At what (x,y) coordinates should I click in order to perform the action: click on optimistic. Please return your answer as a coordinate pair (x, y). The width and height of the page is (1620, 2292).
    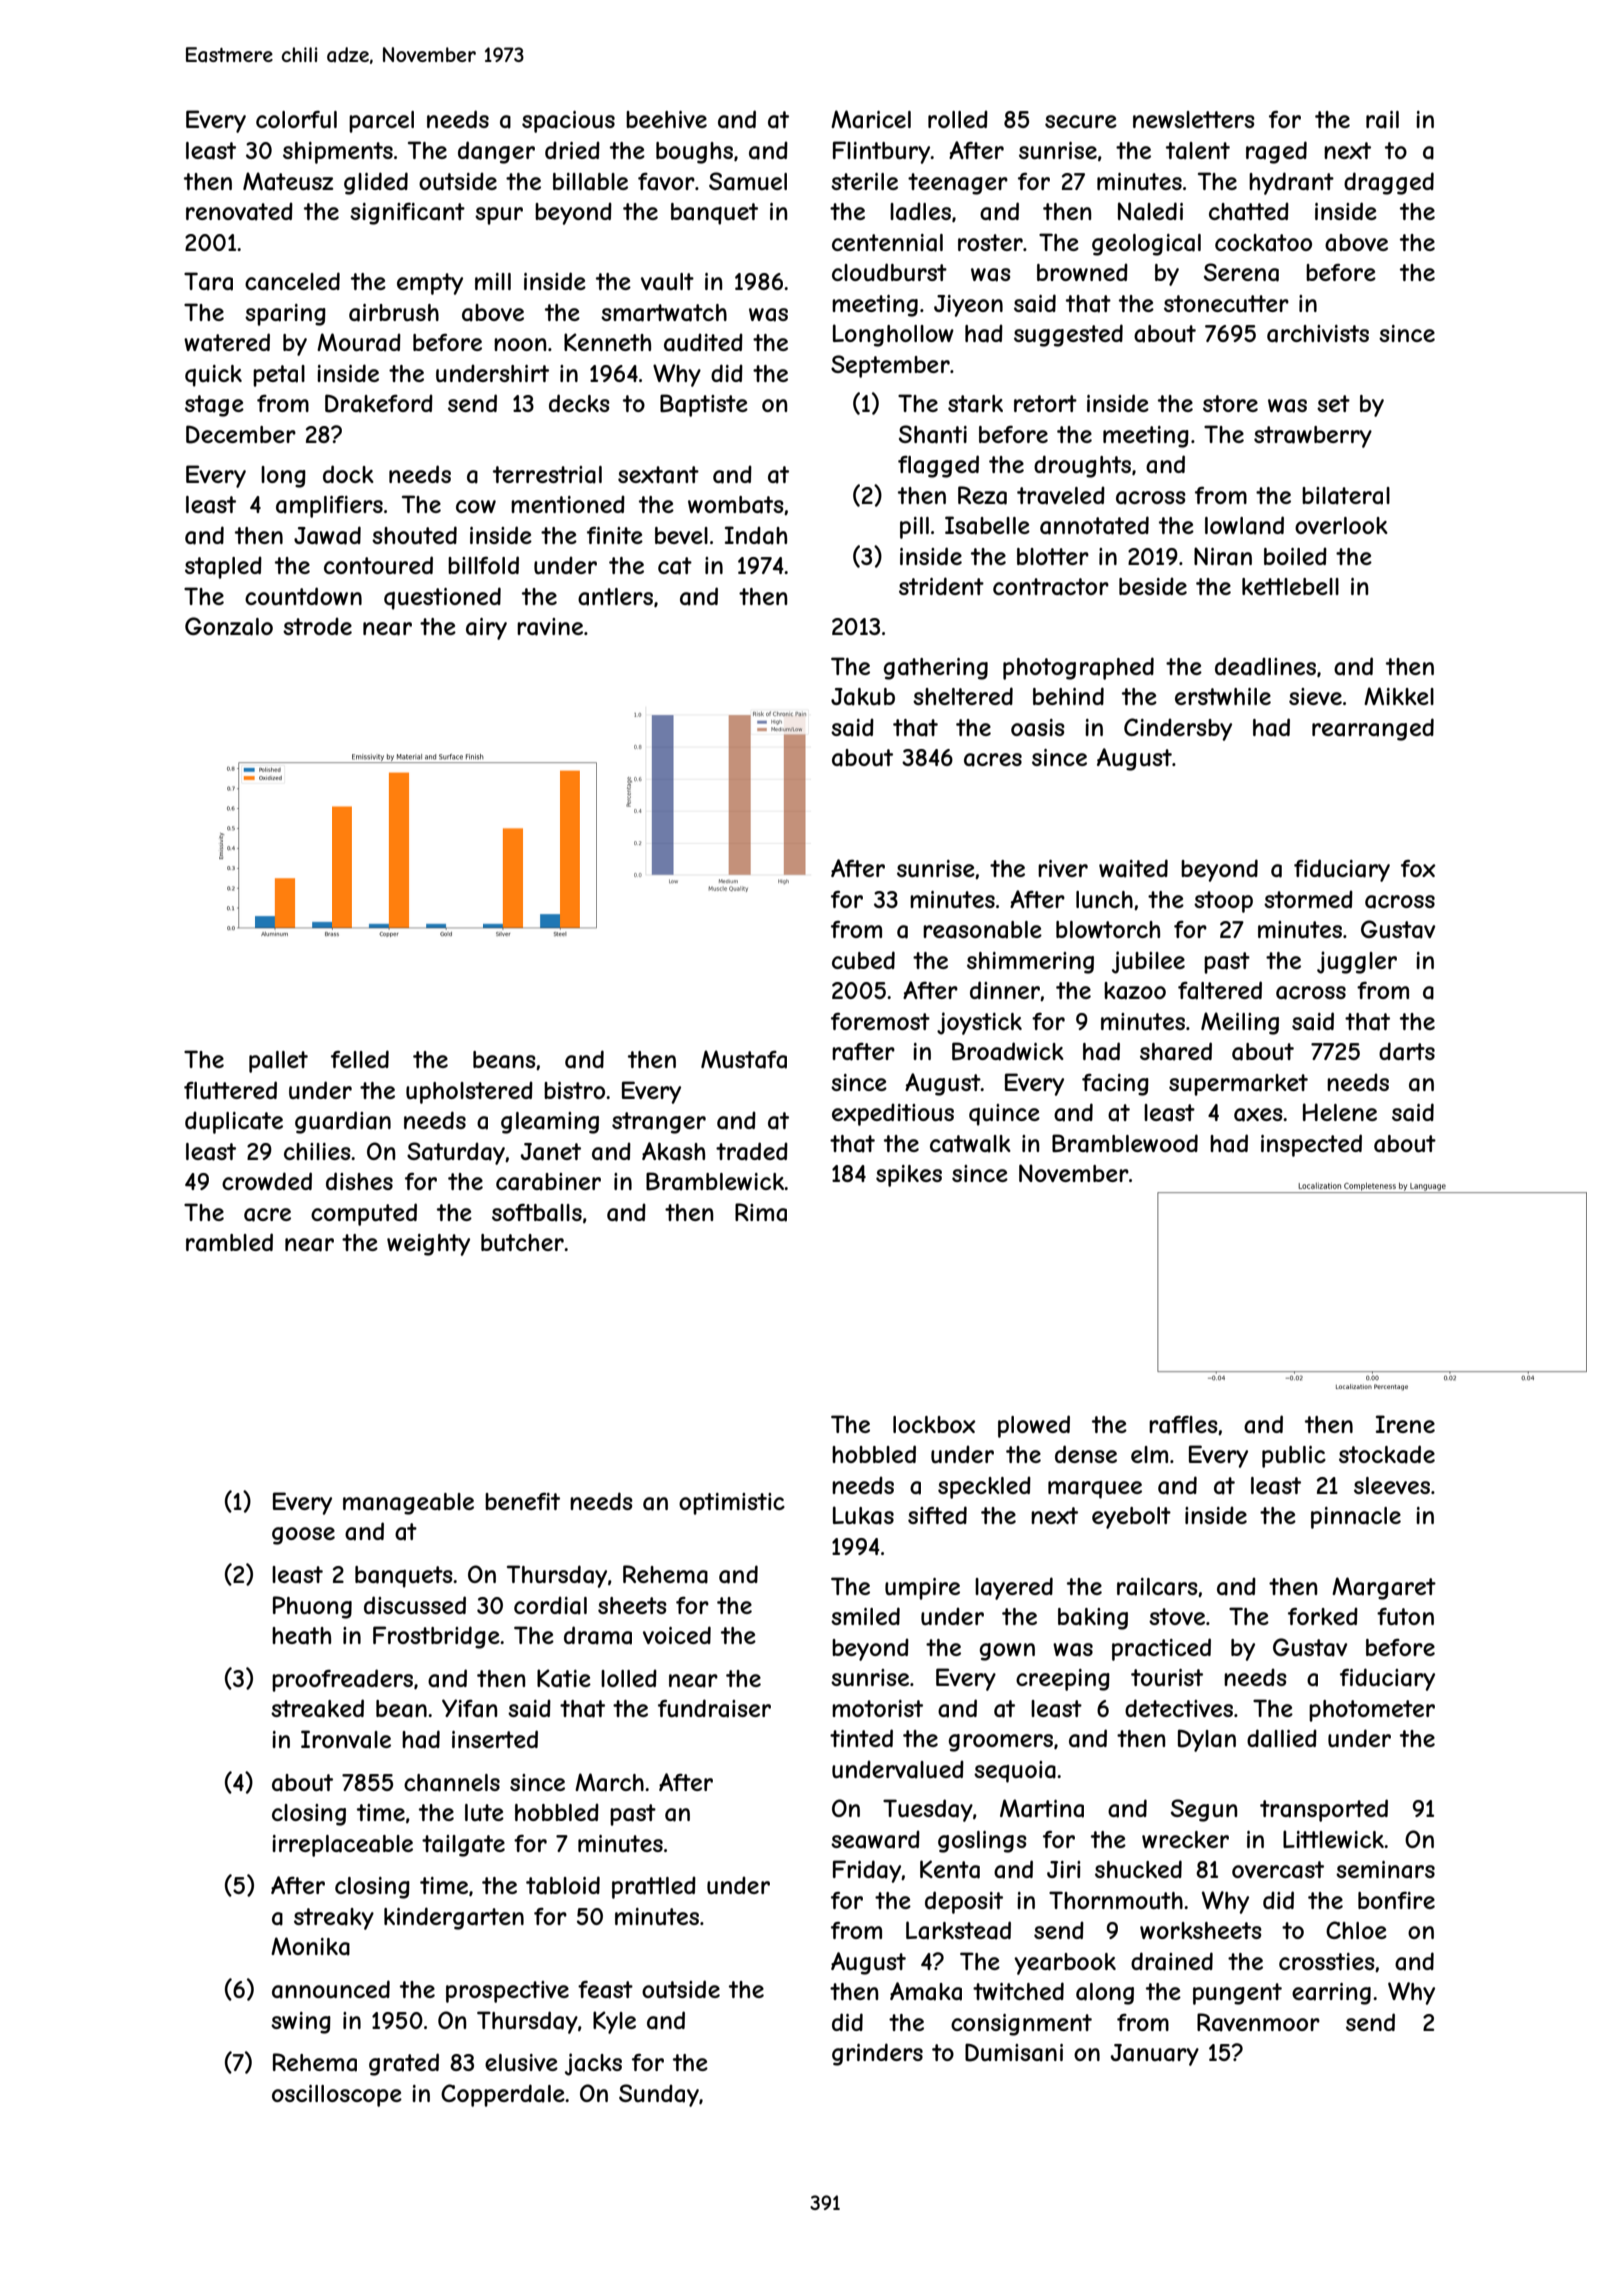
    Looking at the image, I should click on (732, 1504).
